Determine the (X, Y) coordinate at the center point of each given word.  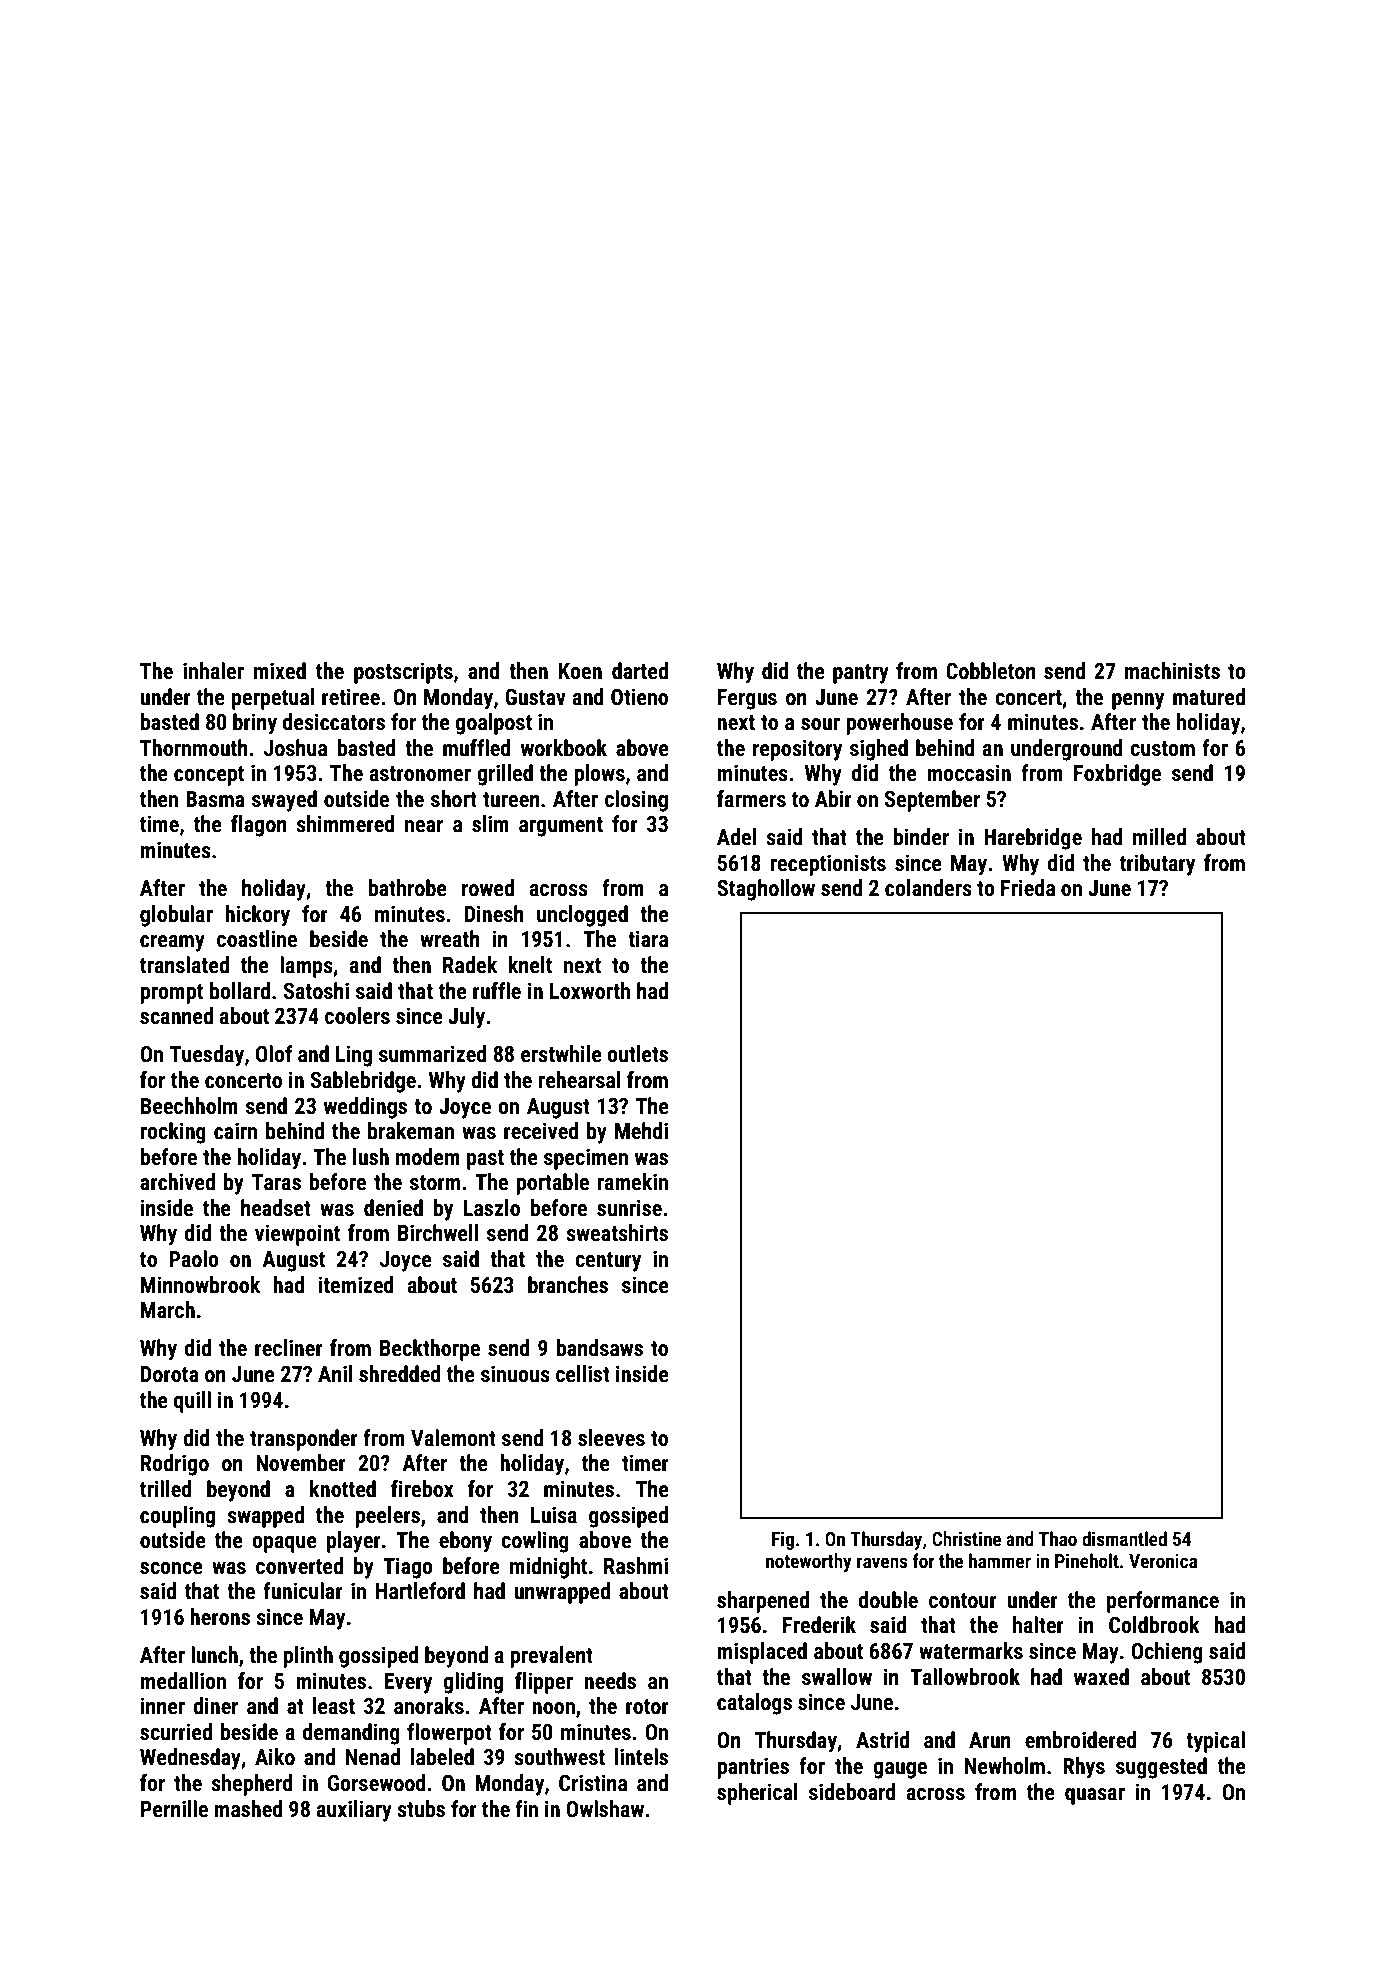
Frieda (1028, 888)
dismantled (1124, 1538)
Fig (783, 1540)
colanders (928, 888)
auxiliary (354, 1811)
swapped (266, 1517)
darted (640, 671)
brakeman (411, 1131)
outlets (637, 1054)
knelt (530, 965)
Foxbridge (1117, 775)
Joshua (295, 748)
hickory (257, 916)
